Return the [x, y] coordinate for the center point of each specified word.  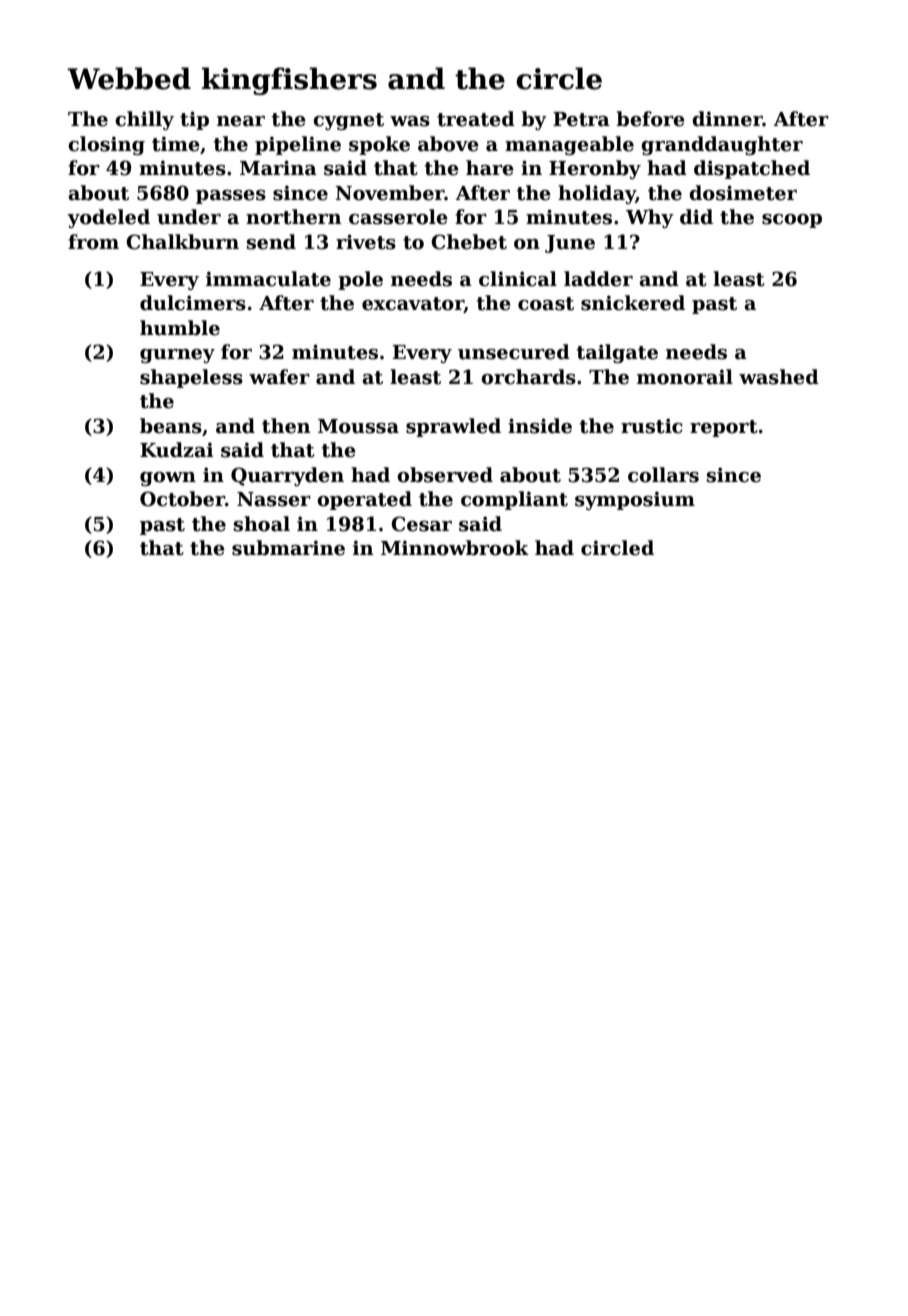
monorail [685, 377]
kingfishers [289, 81]
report [724, 428]
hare [490, 168]
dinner [727, 119]
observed [445, 475]
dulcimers [193, 303]
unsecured [514, 352]
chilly [144, 120]
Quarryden [287, 476]
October [182, 499]
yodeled [108, 218]
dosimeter [743, 193]
